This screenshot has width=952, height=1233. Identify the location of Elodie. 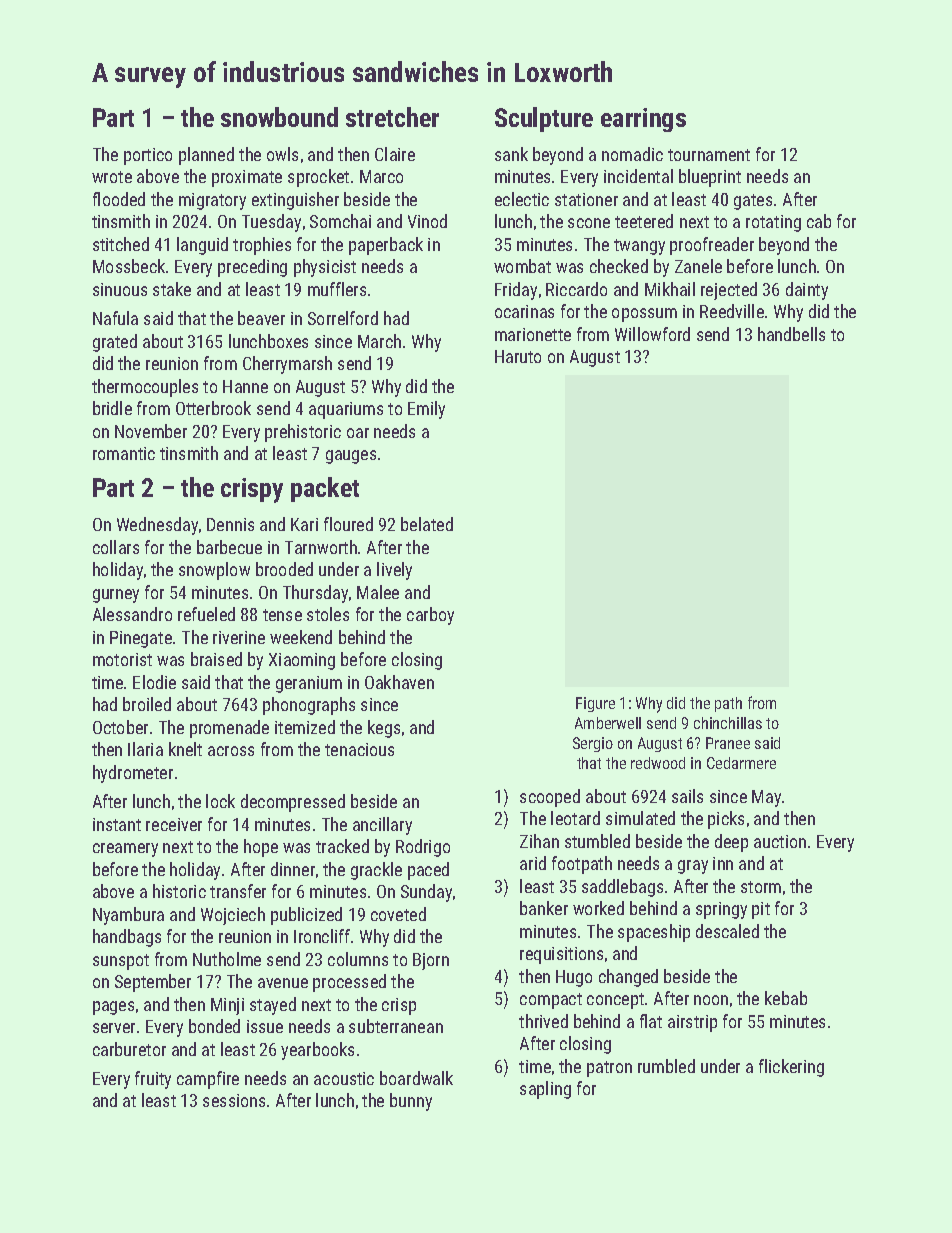
(154, 682).
